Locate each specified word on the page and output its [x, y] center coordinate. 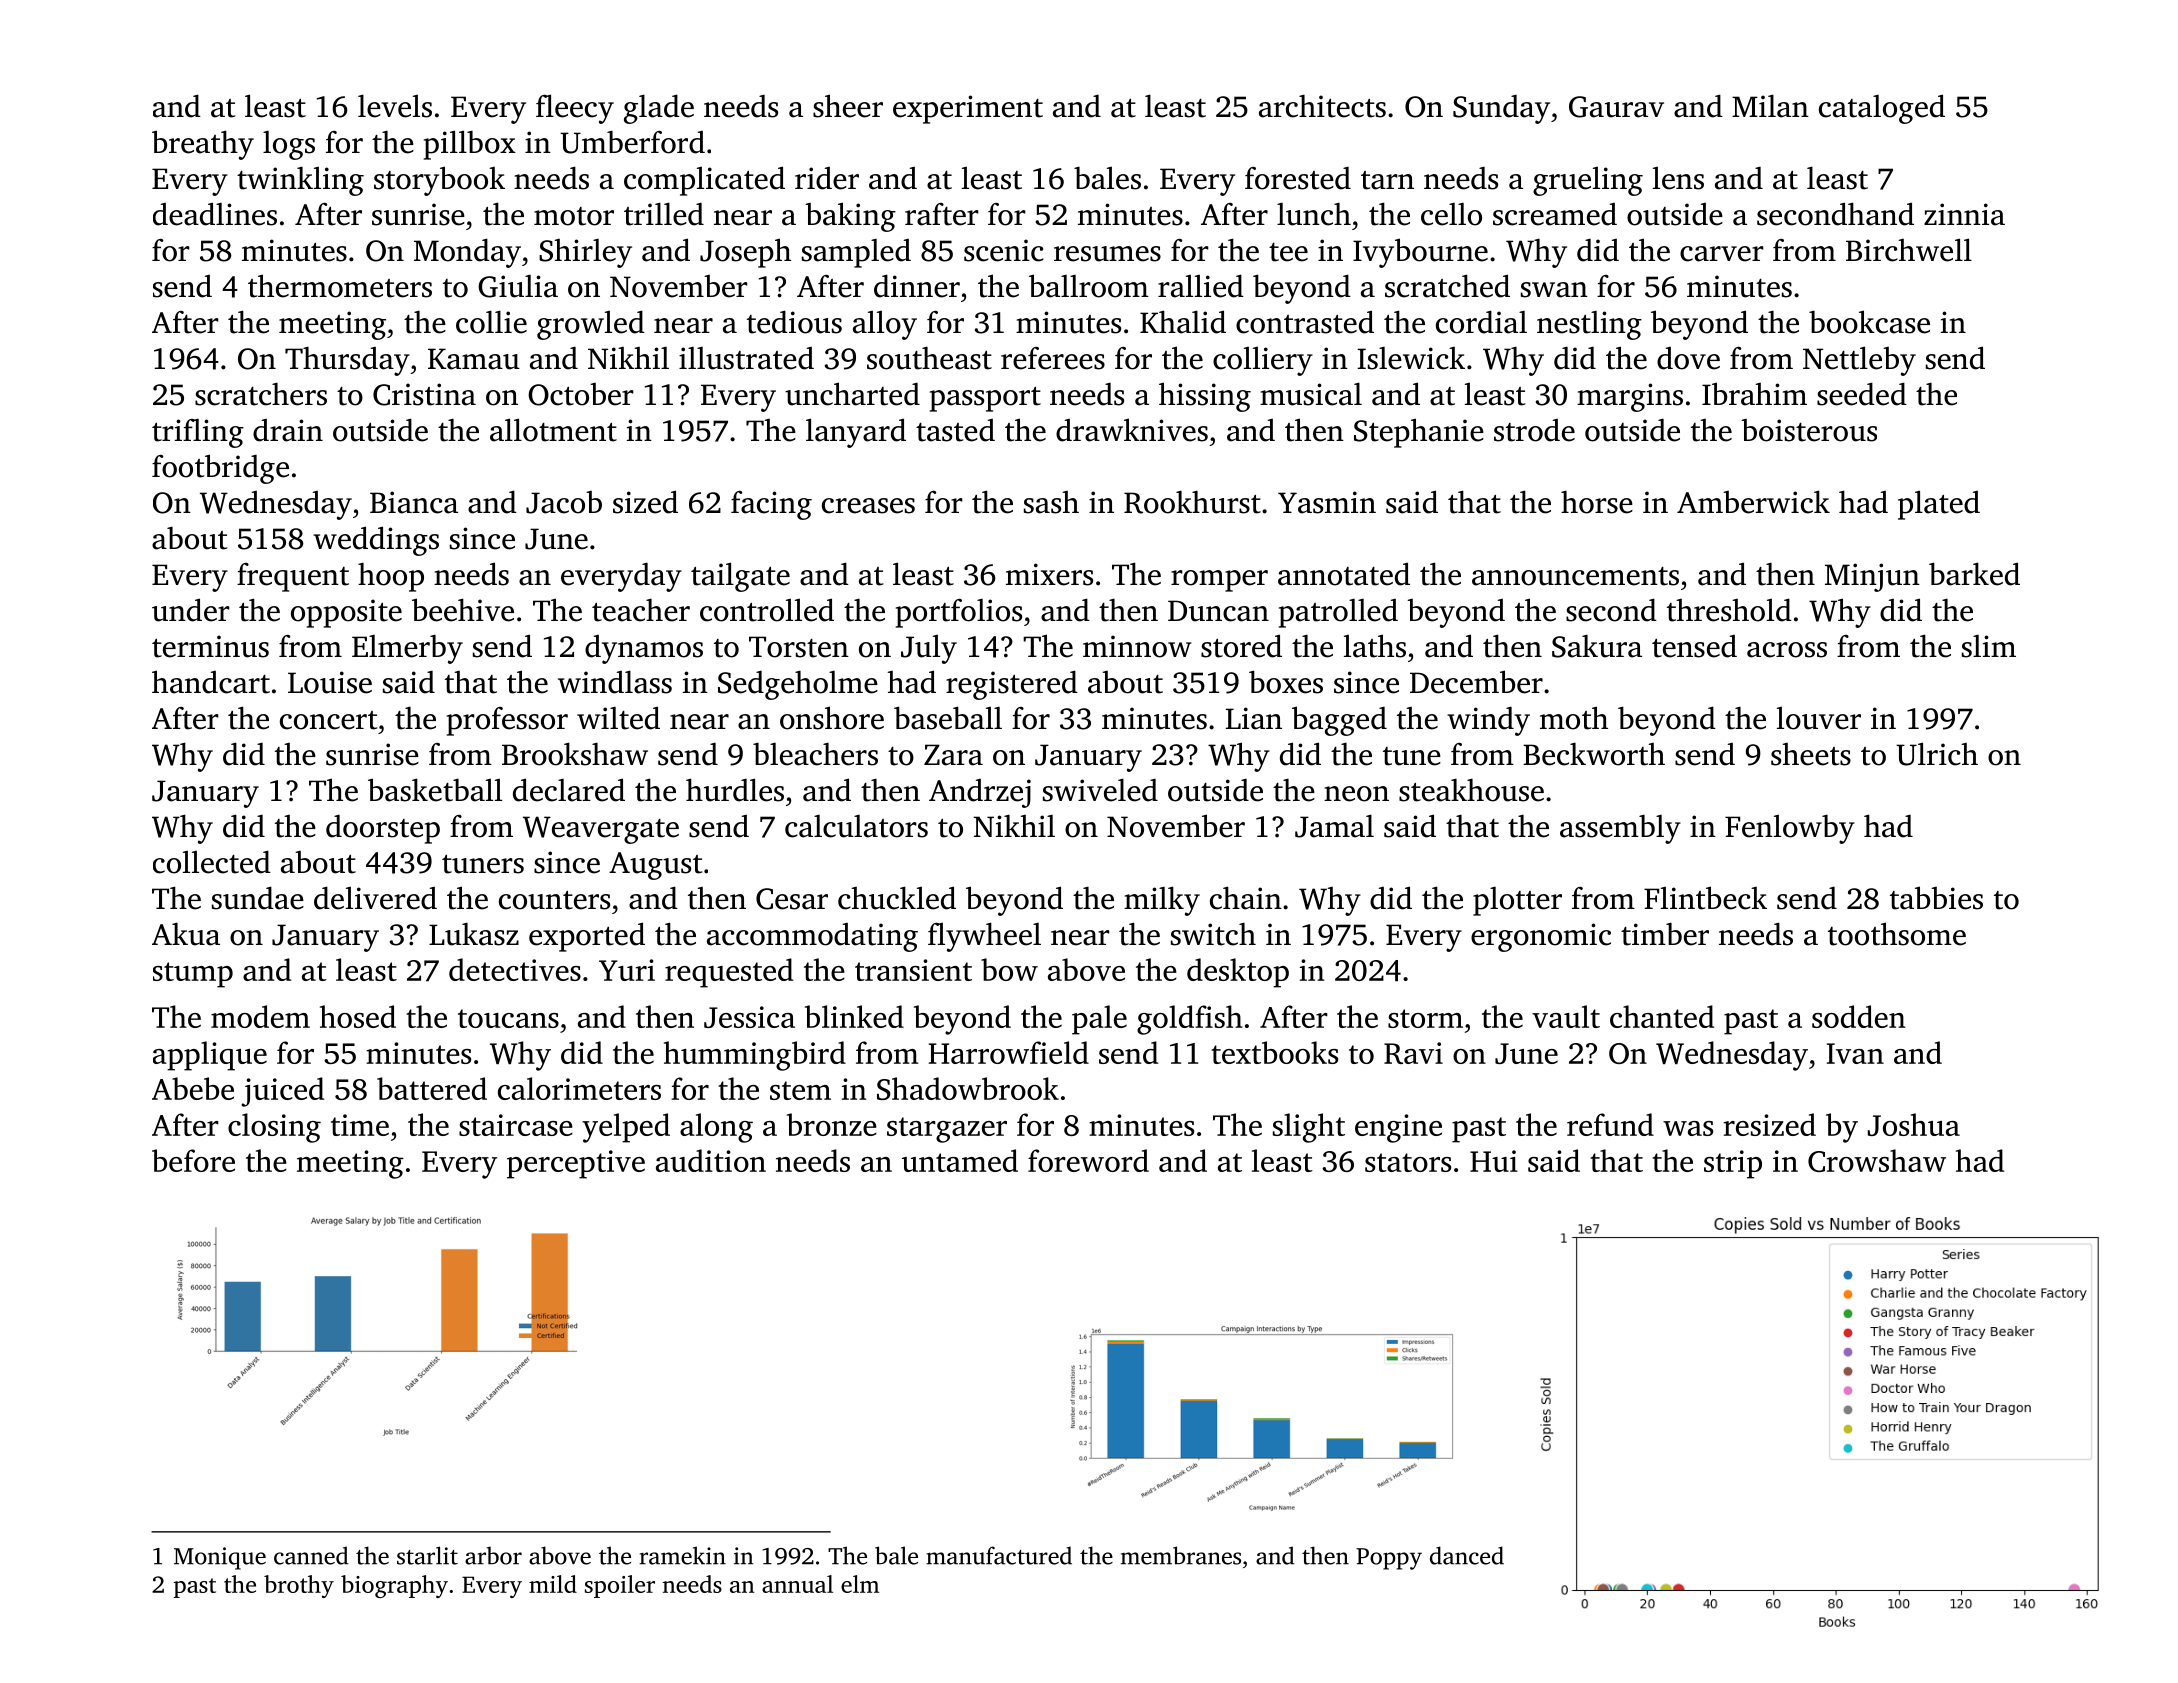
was [1688, 1128]
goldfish [1190, 1020]
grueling [1588, 181]
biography [394, 1586]
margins [1630, 397]
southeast [929, 358]
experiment [968, 109]
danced [1467, 1555]
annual [797, 1584]
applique [210, 1056]
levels [395, 106]
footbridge [220, 469]
